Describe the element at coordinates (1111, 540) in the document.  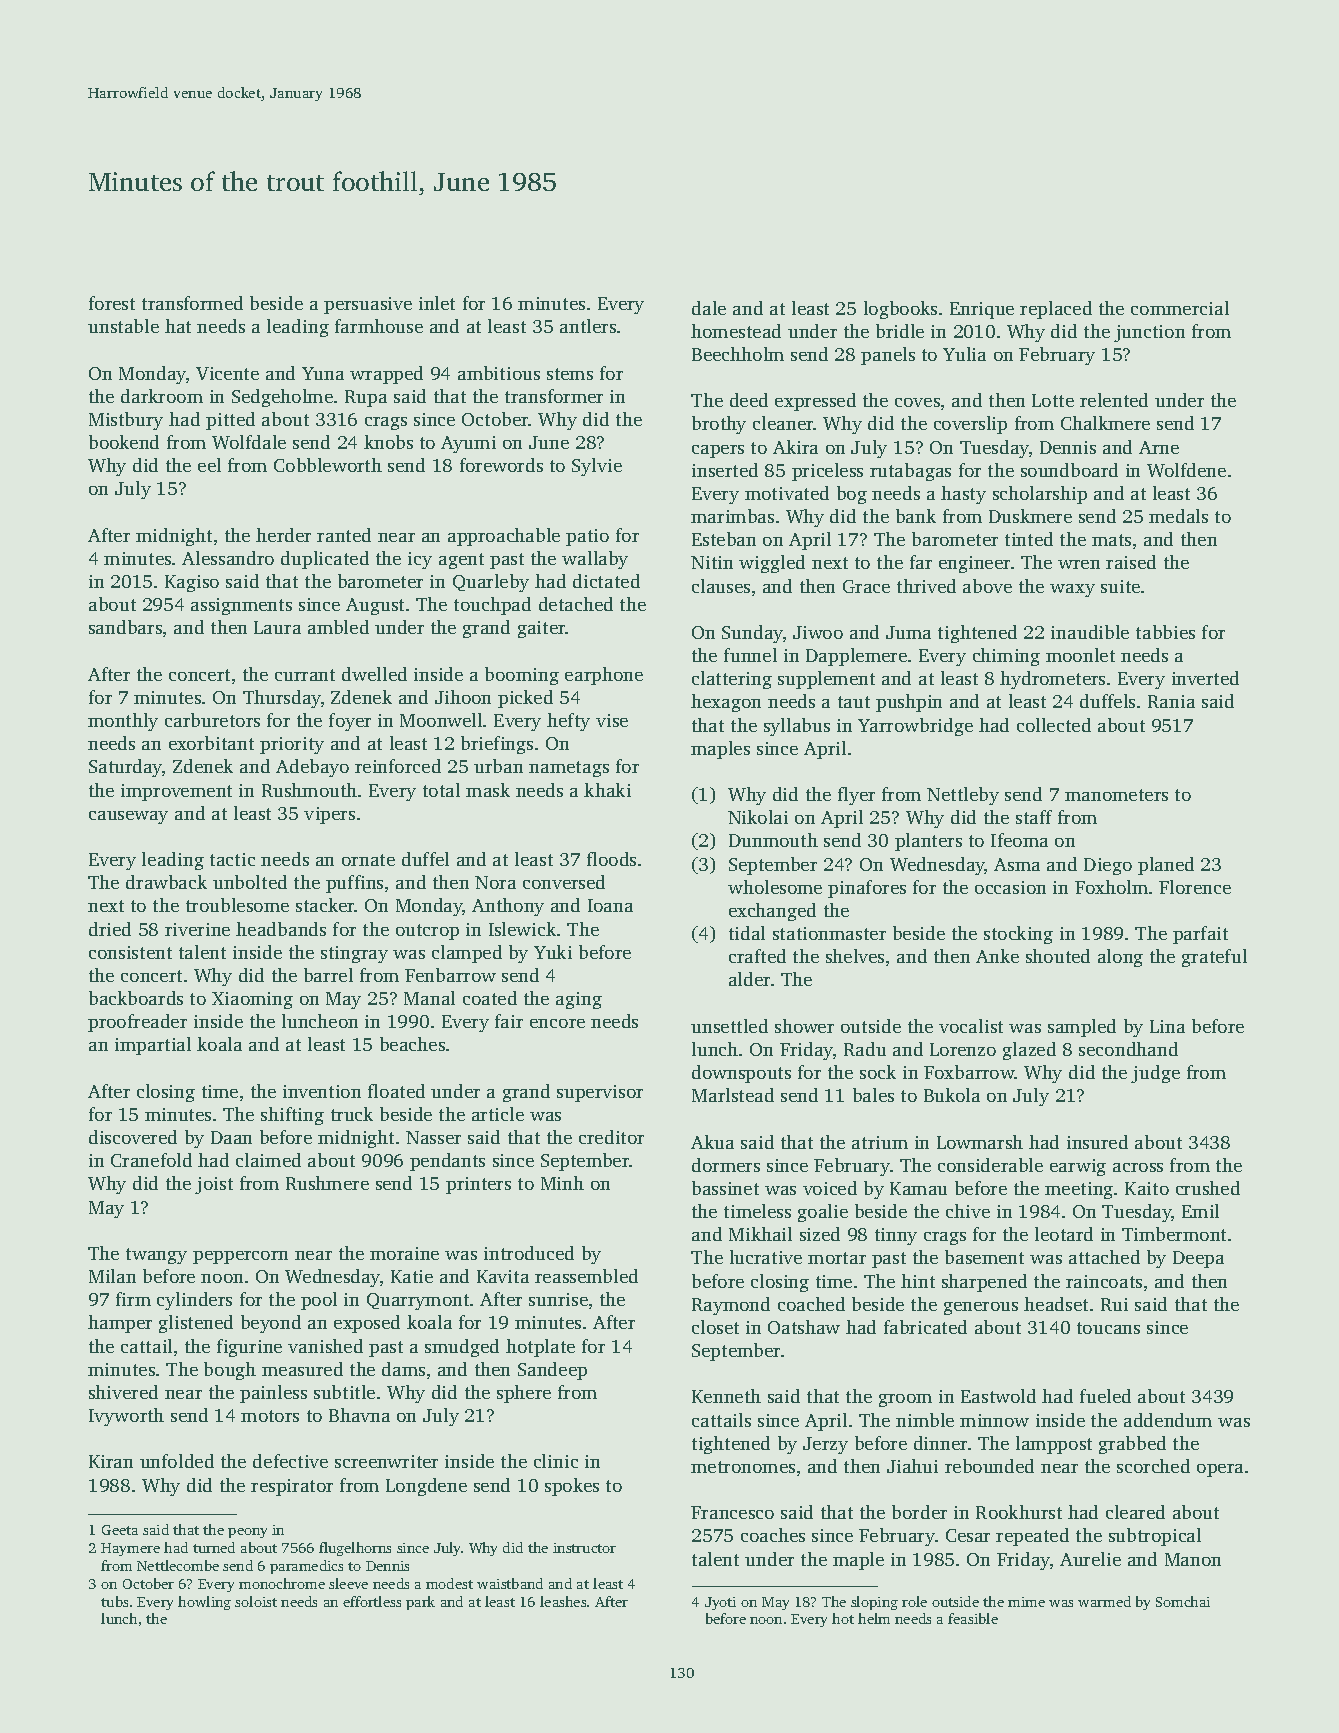
I see `mats` at that location.
